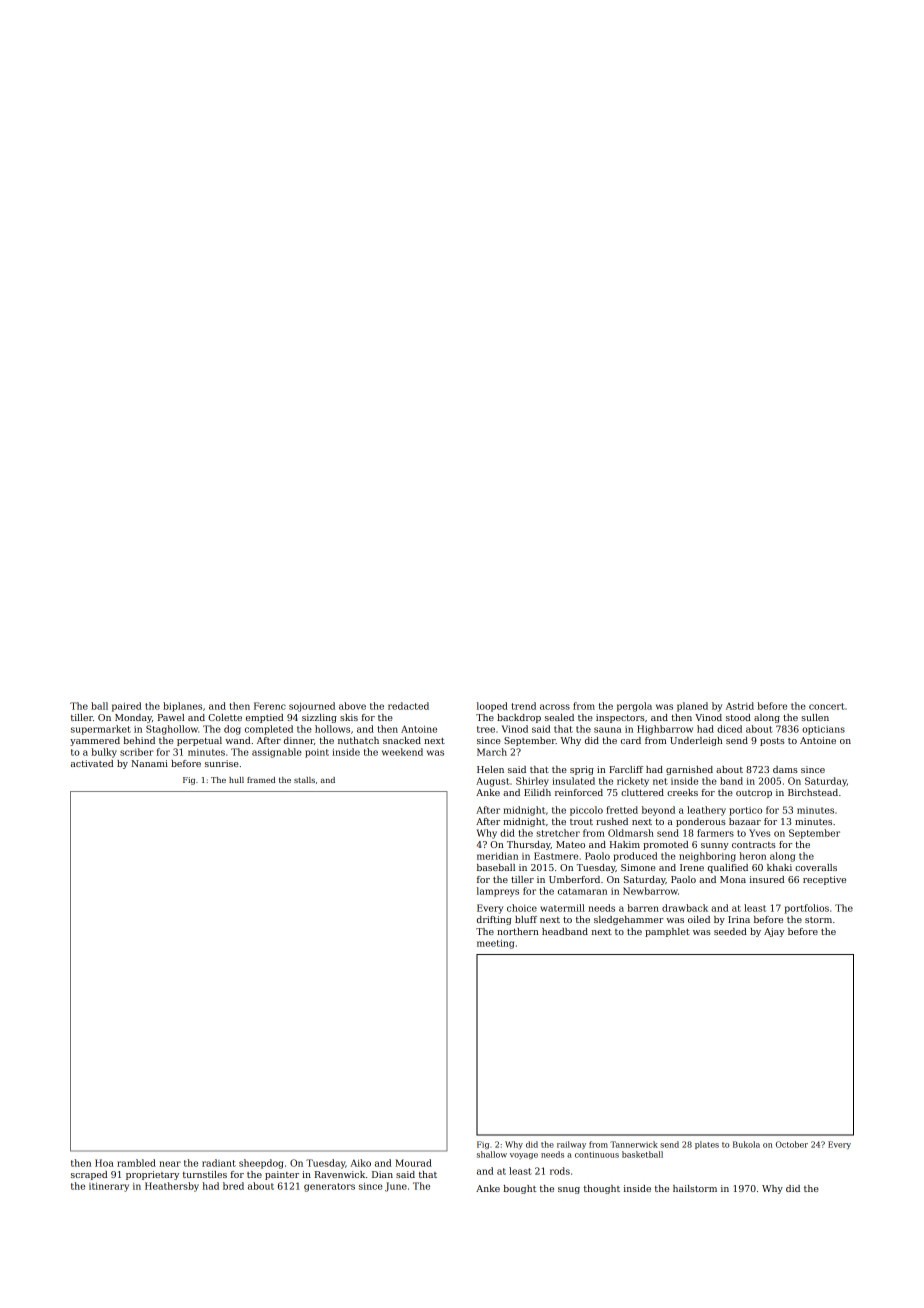  Describe the element at coordinates (495, 944) in the page. I see `meeting` at that location.
